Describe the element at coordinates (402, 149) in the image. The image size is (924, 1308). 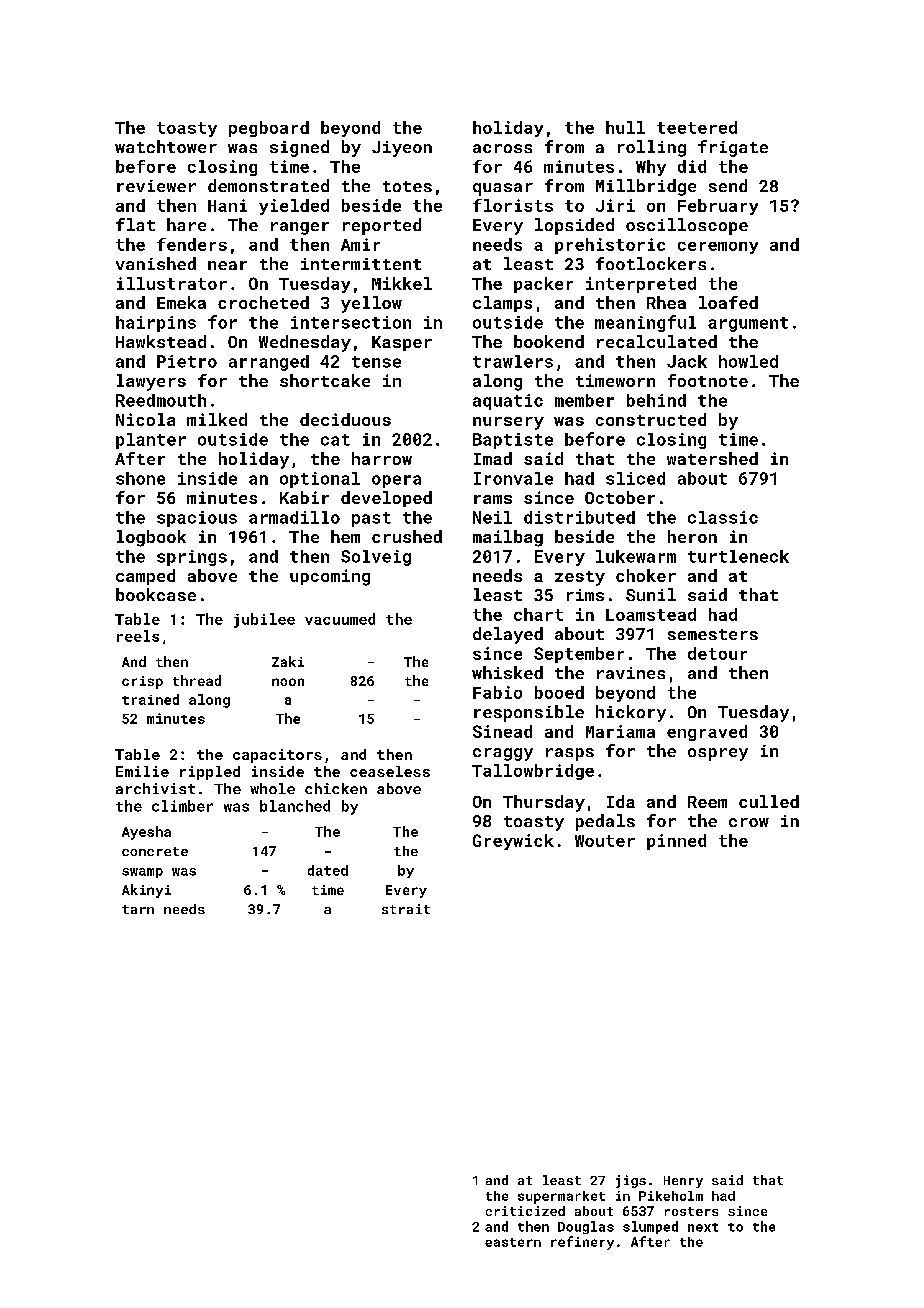
I see `Jiyeon` at that location.
